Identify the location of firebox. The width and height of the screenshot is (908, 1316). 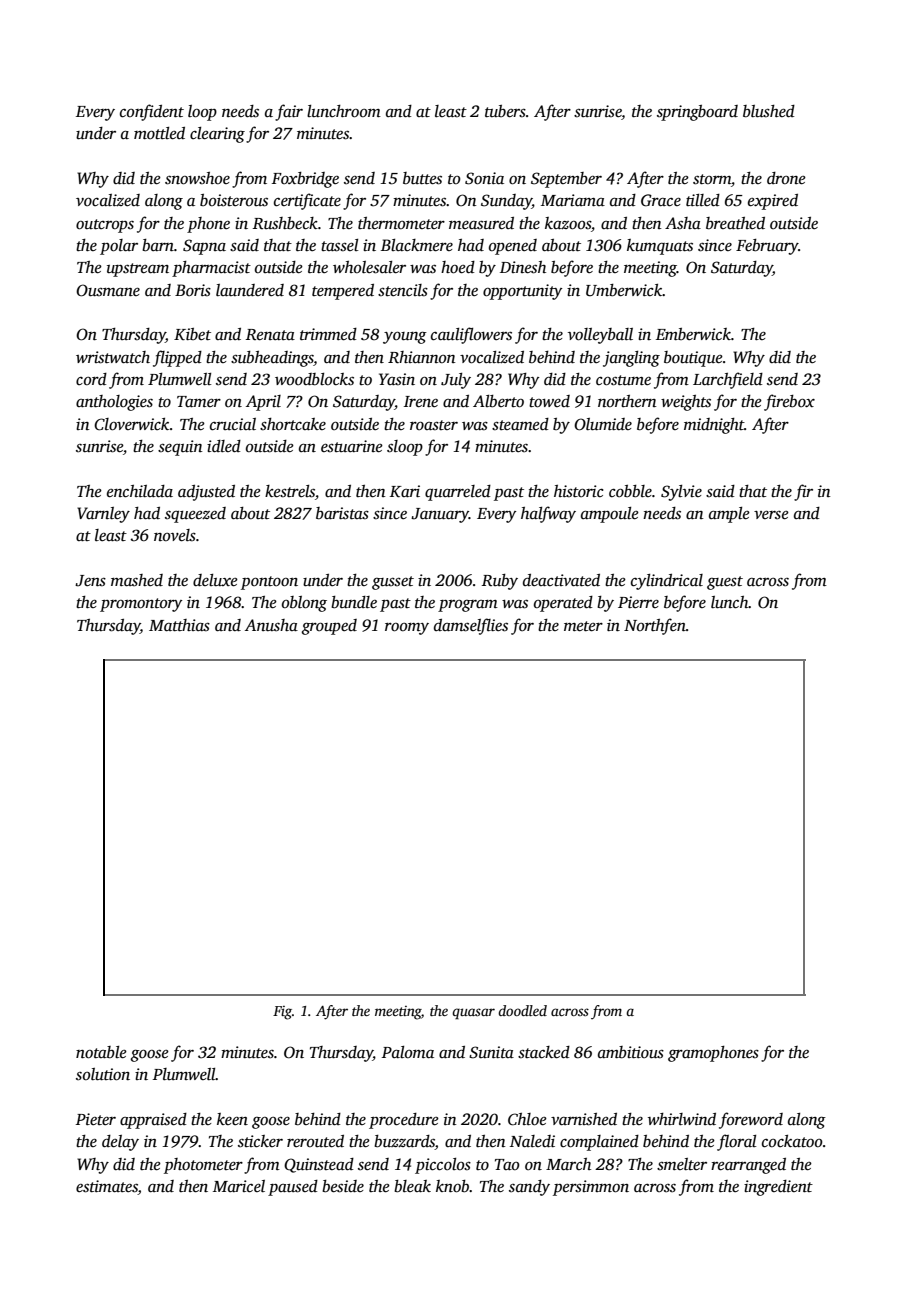
(789, 402).
